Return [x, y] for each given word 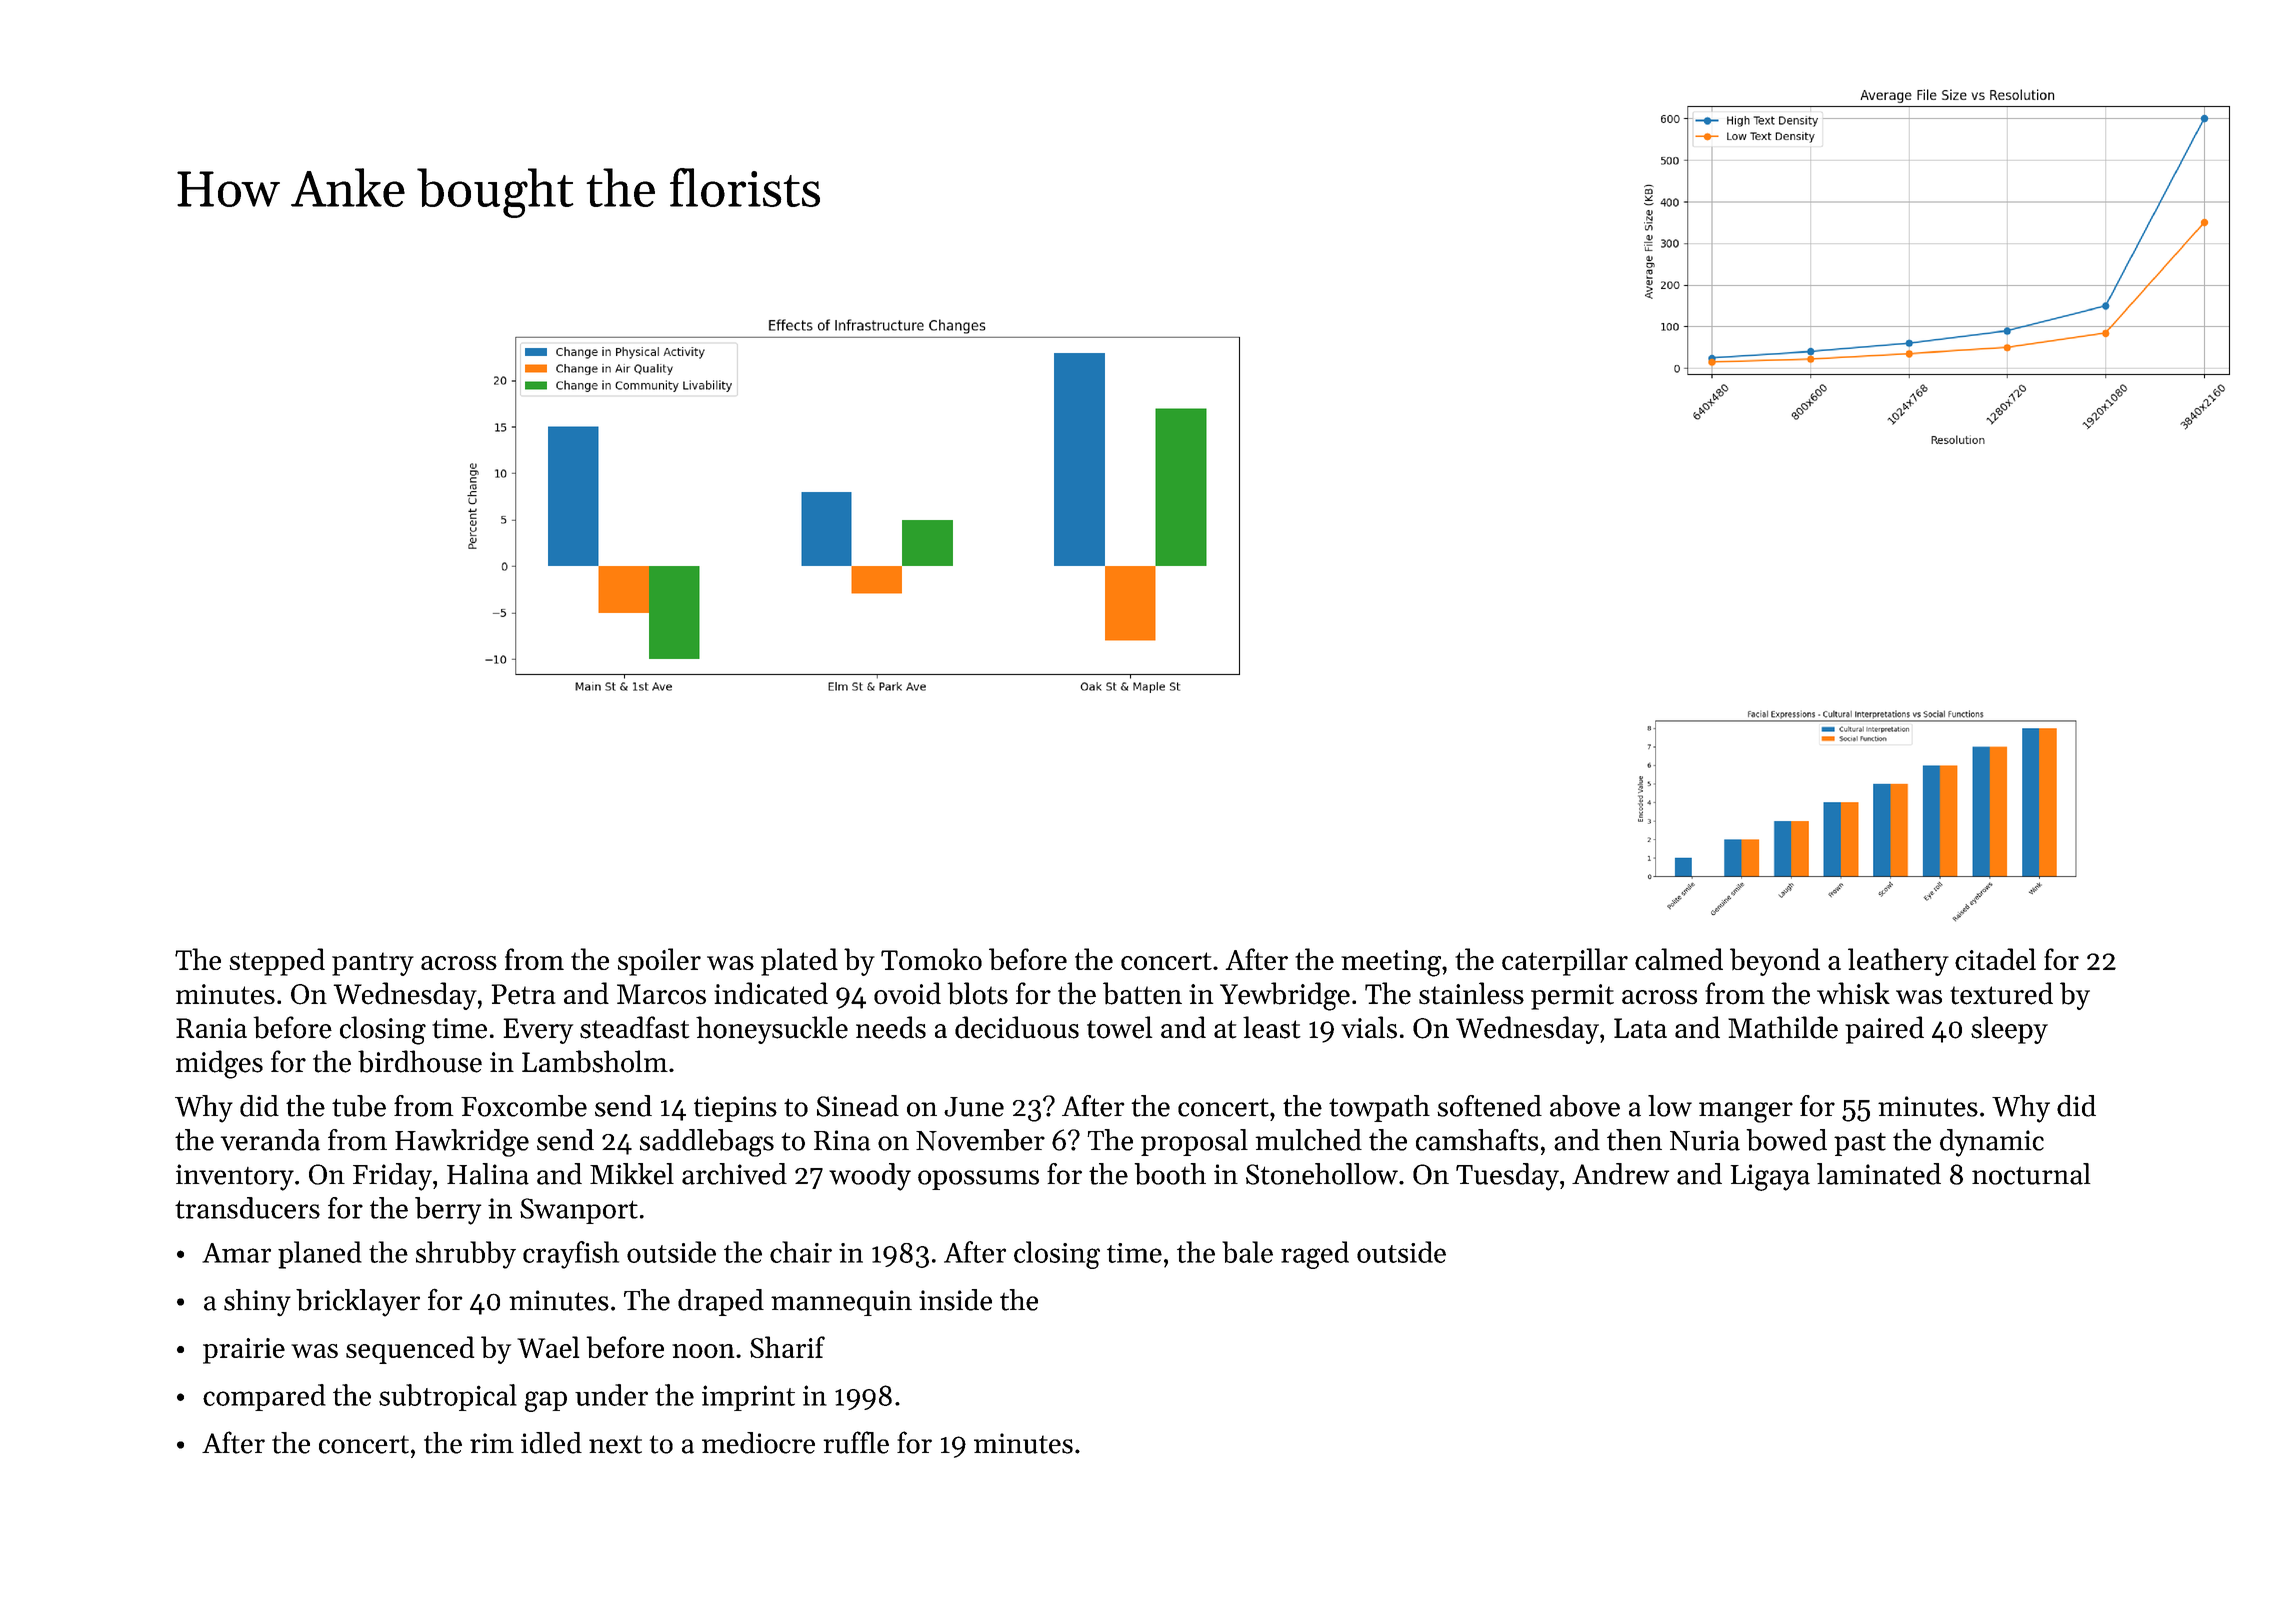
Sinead [858, 1106]
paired [1884, 1030]
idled [551, 1443]
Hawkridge [462, 1143]
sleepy [2009, 1030]
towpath [1379, 1108]
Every [538, 1031]
